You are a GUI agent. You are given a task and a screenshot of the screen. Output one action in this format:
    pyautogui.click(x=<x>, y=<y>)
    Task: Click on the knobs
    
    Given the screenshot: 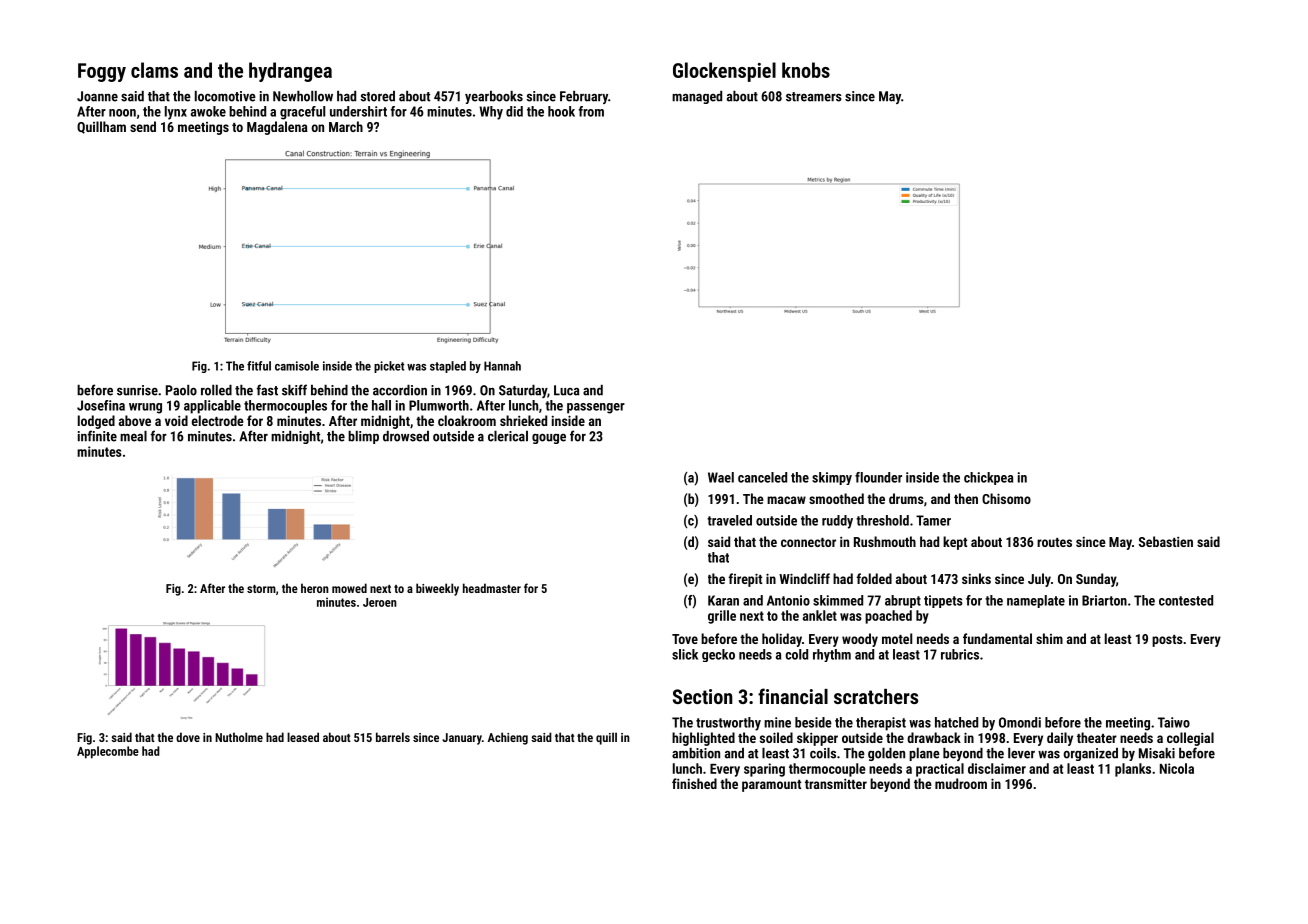 What is the action you would take?
    pyautogui.click(x=806, y=70)
